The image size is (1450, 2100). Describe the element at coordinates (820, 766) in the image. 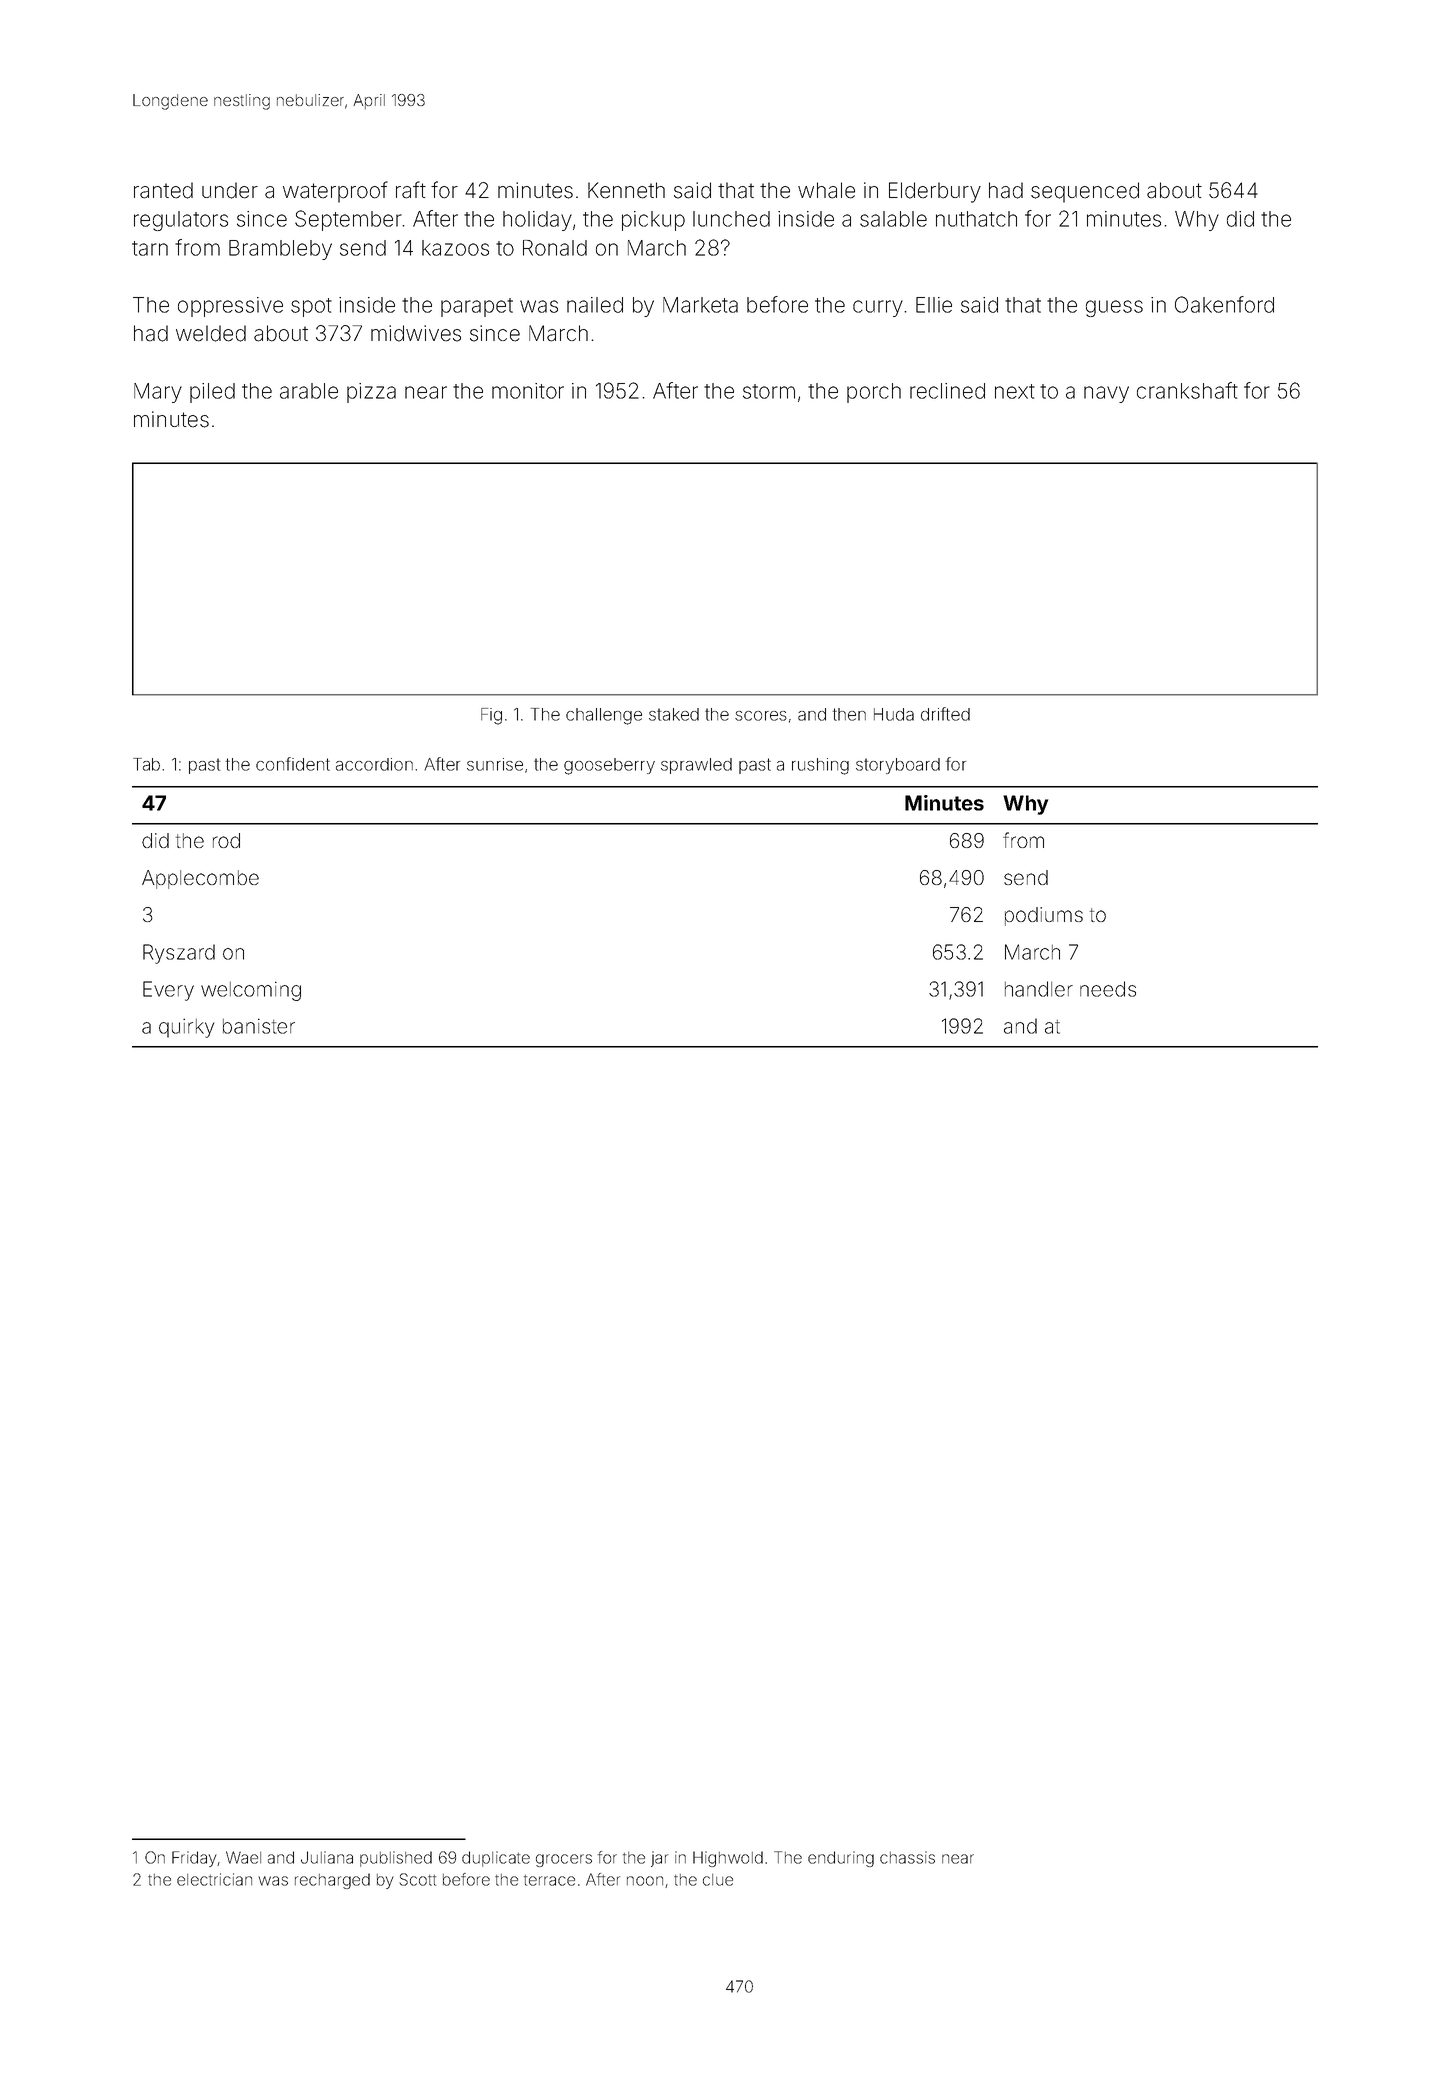

I see `rushing` at that location.
